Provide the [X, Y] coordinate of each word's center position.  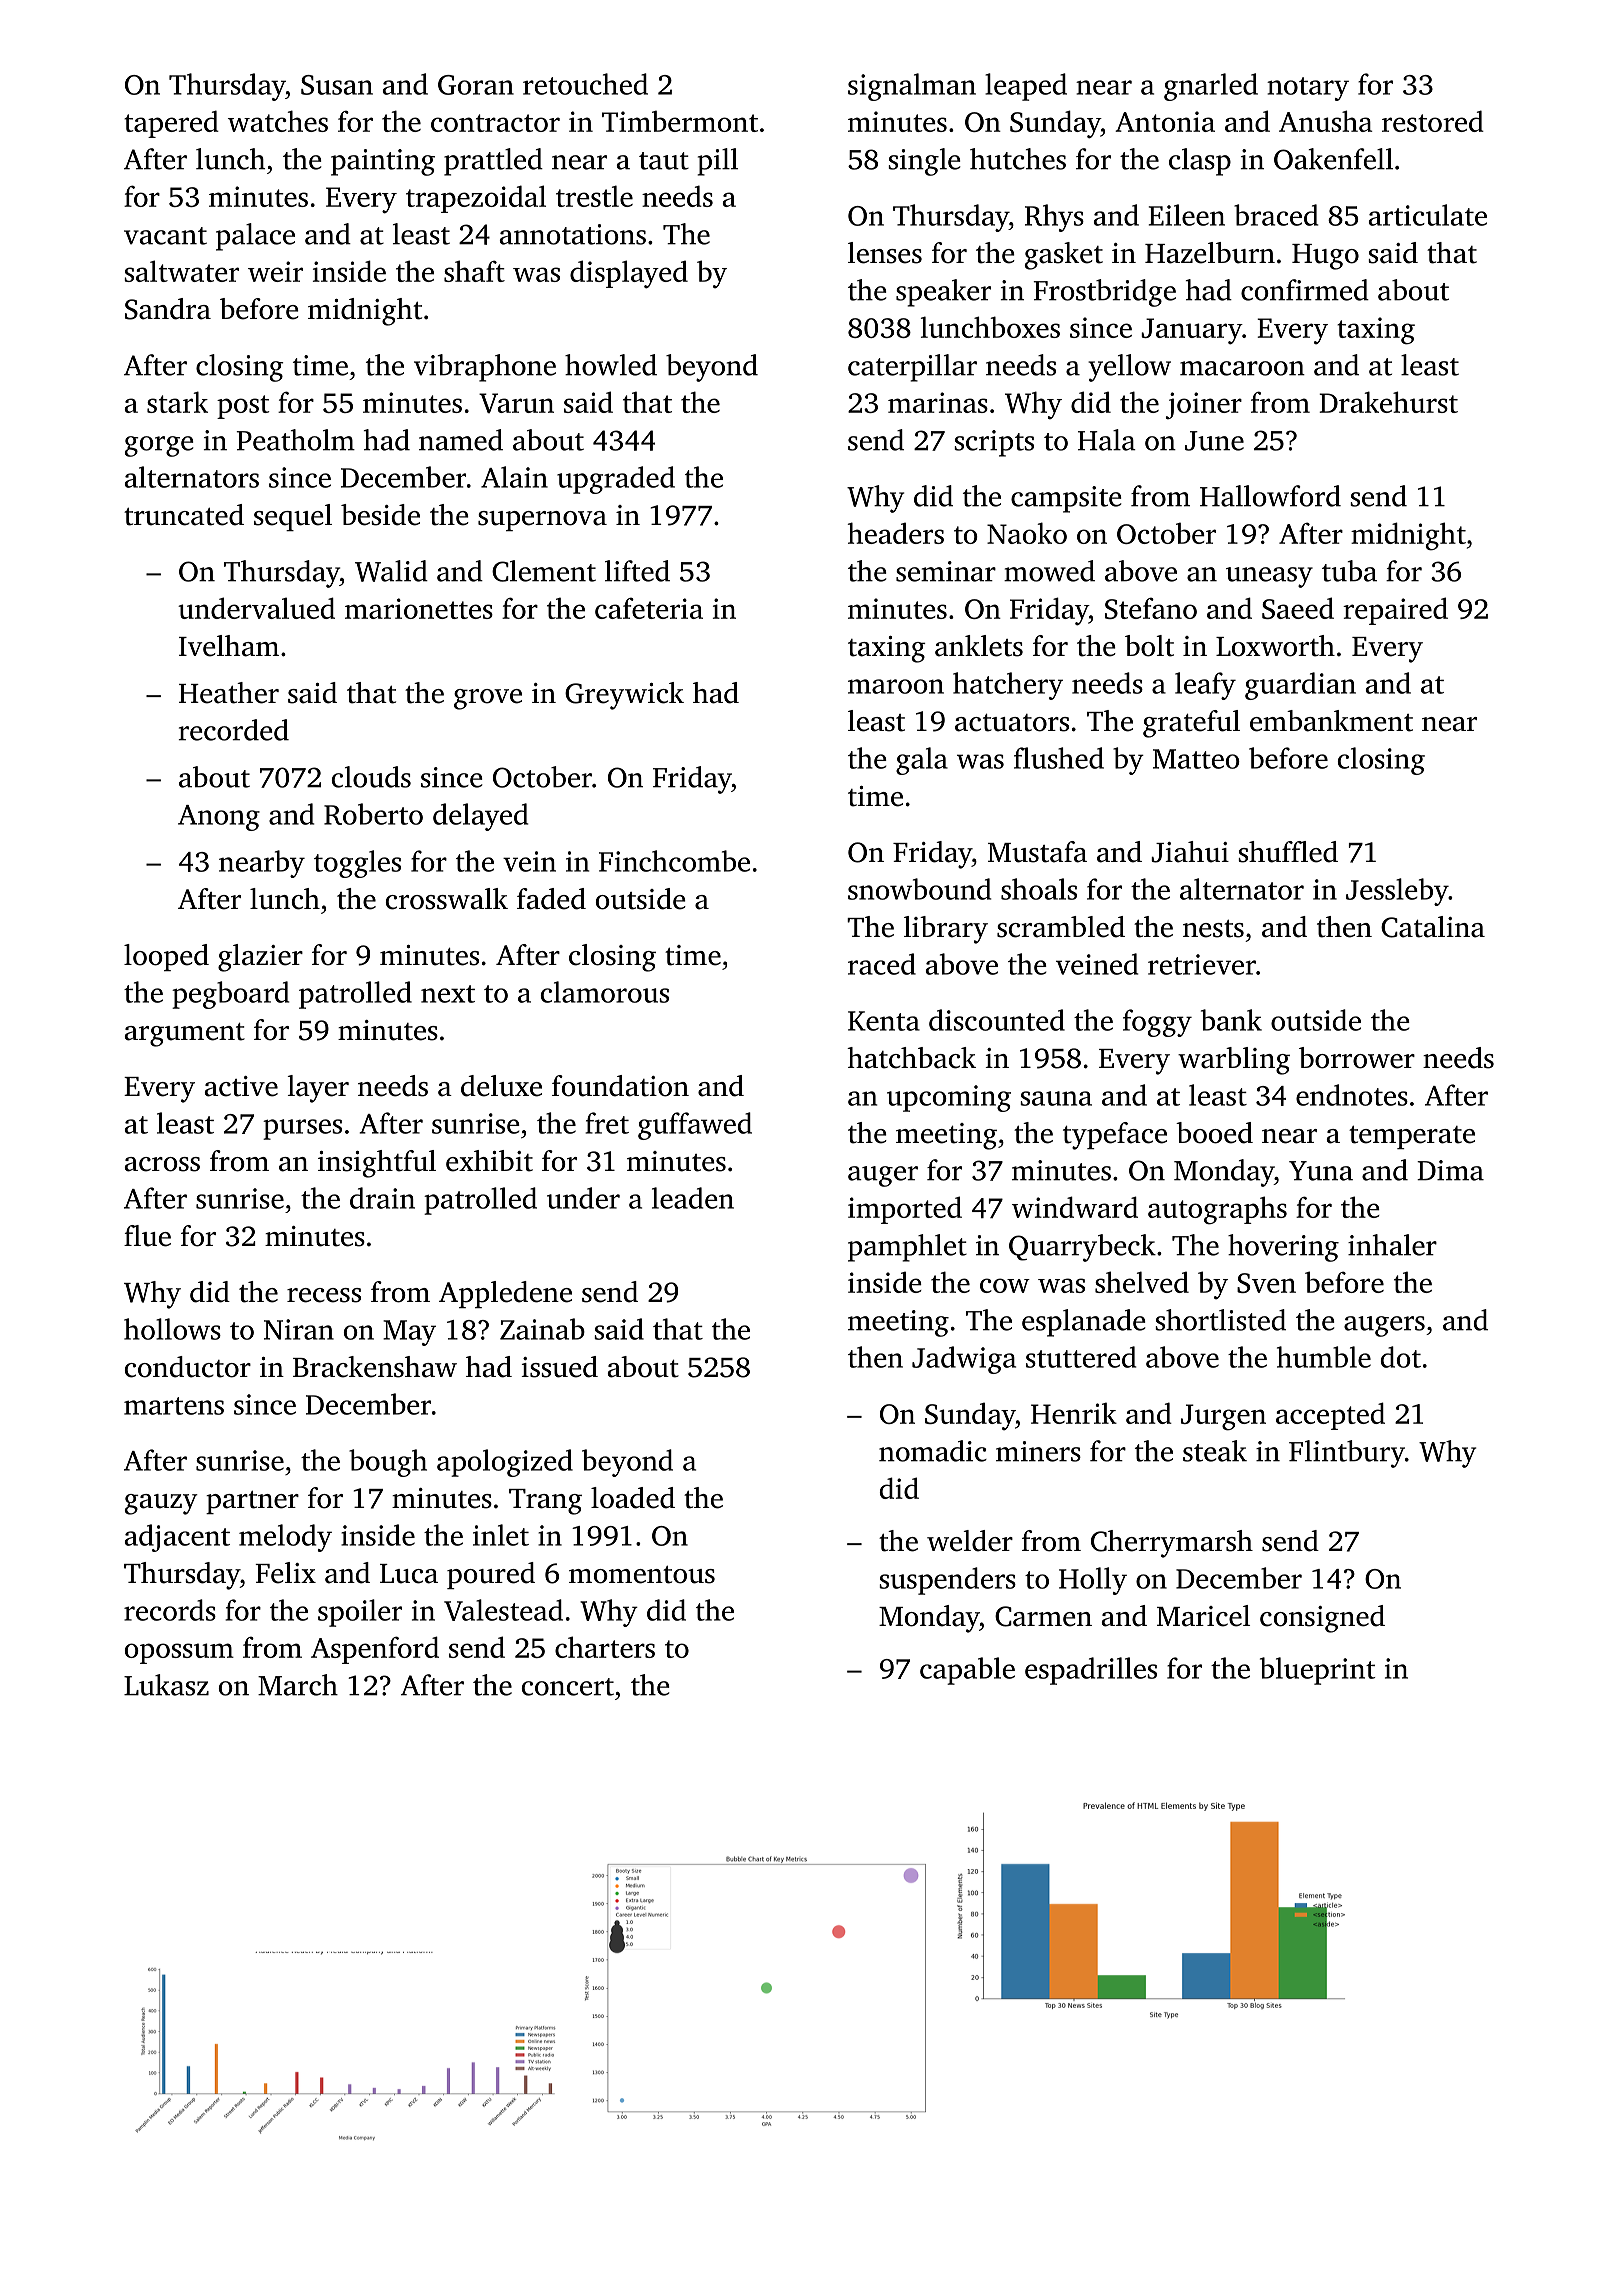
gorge [159, 446]
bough [388, 1463]
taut [664, 161]
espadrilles [1091, 1671]
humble [1324, 1357]
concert [568, 1687]
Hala [1107, 440]
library [946, 930]
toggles [357, 864]
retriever [1202, 964]
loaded [633, 1498]
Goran [476, 85]
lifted [637, 571]
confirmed [1305, 290]
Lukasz [166, 1685]
